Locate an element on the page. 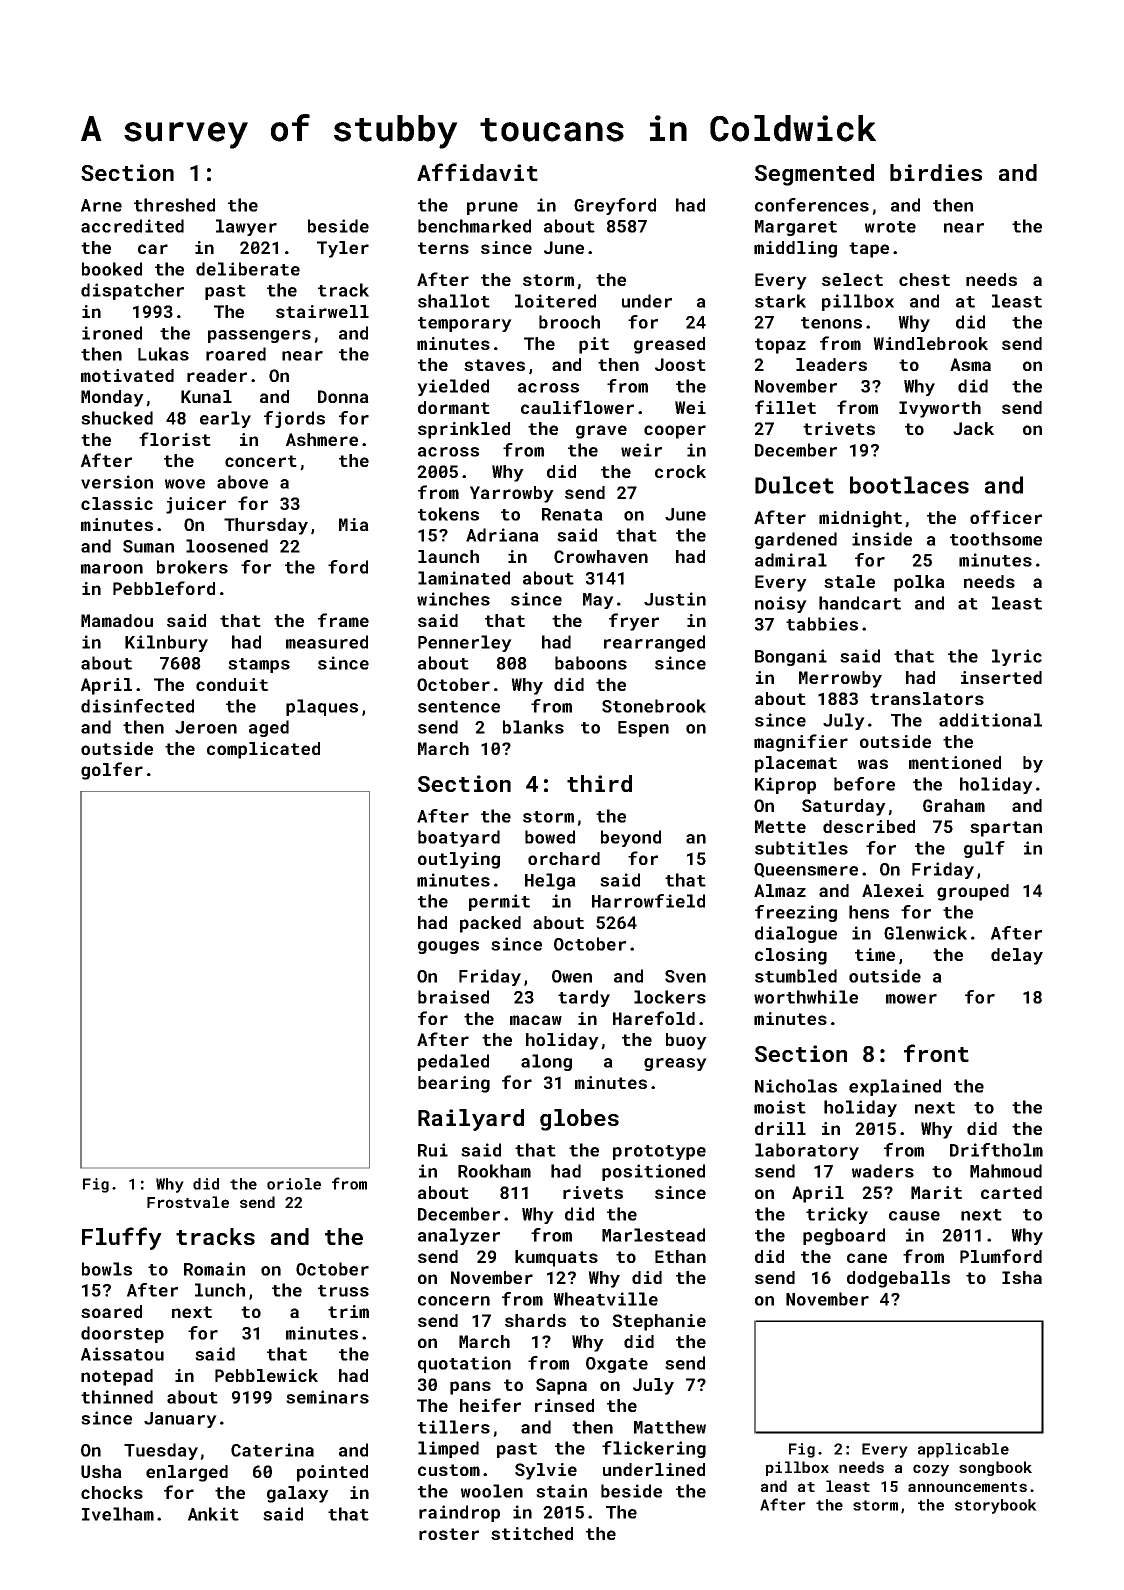  cozy is located at coordinates (931, 1470).
